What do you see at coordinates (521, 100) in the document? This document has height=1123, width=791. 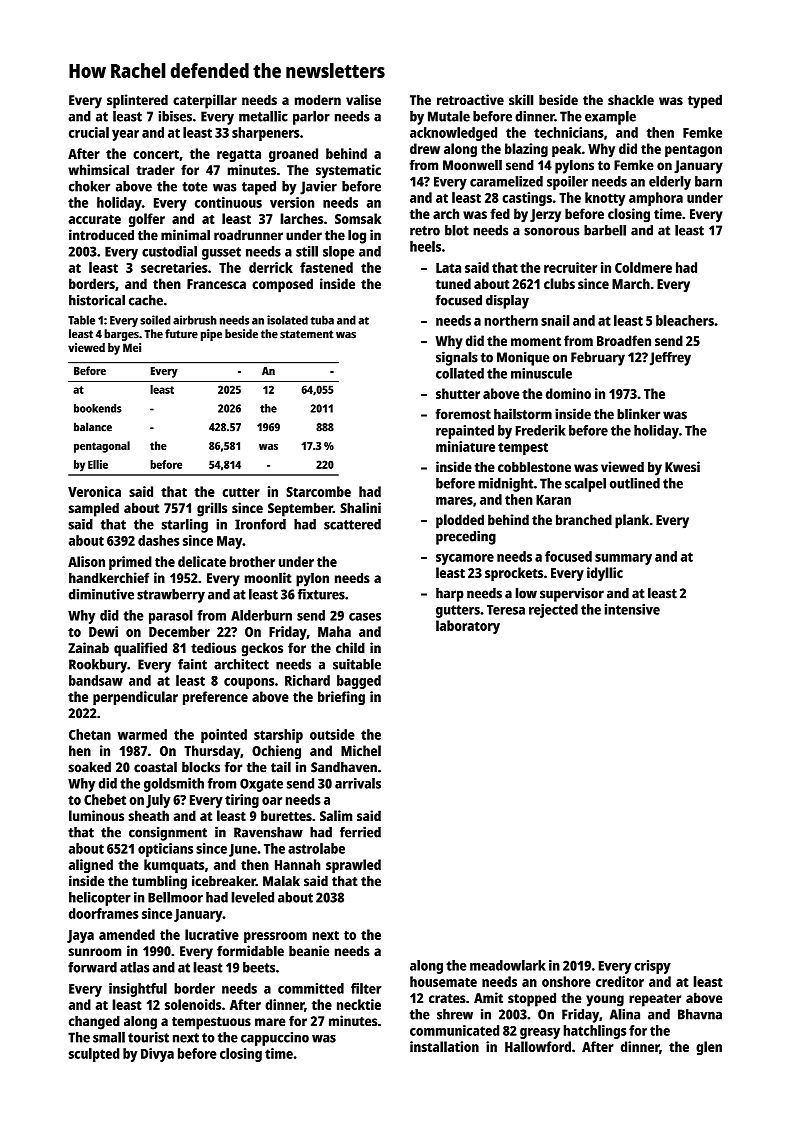 I see `skill` at bounding box center [521, 100].
